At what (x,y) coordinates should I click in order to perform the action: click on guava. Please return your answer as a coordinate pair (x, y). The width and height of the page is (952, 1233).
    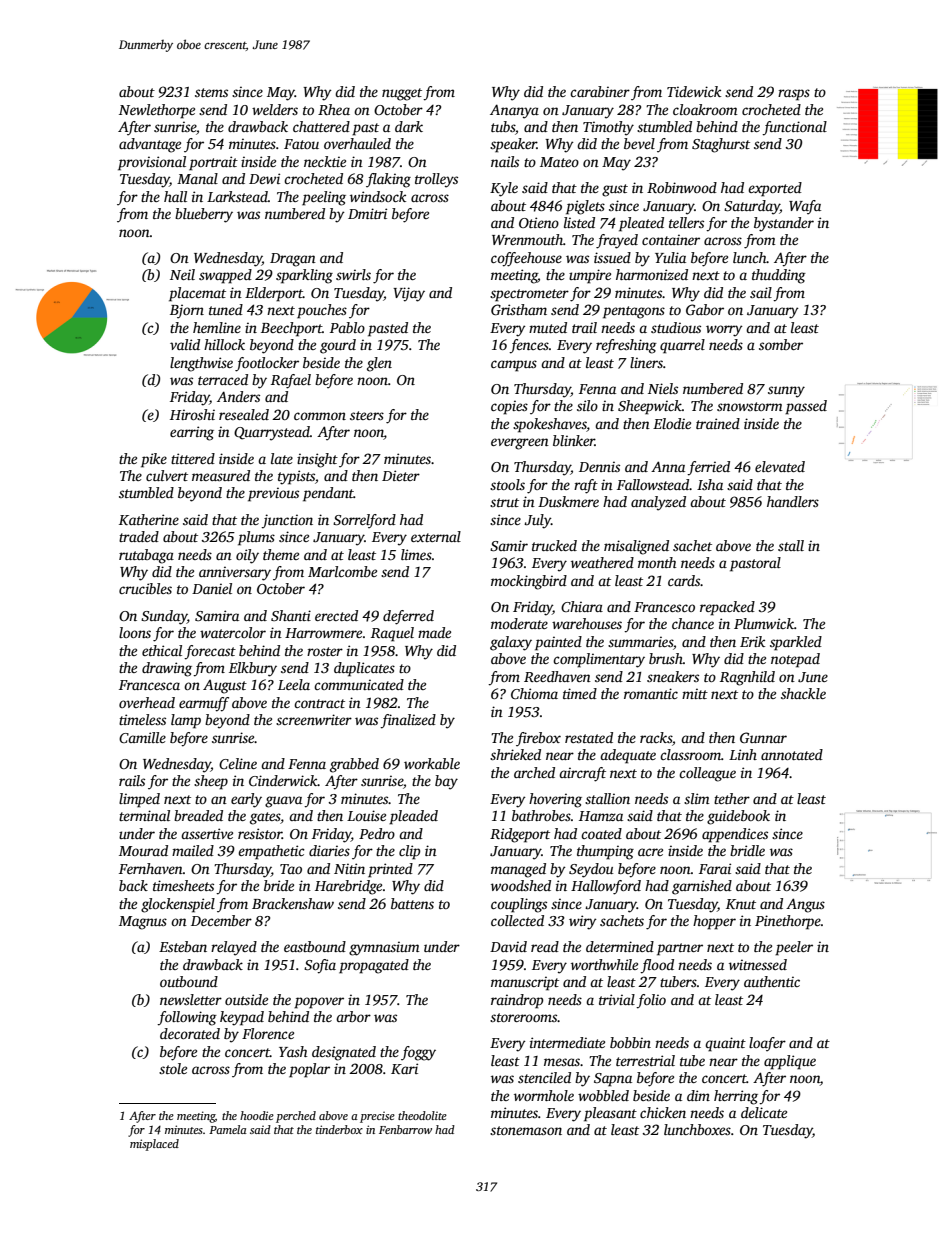
    Looking at the image, I should click on (283, 802).
